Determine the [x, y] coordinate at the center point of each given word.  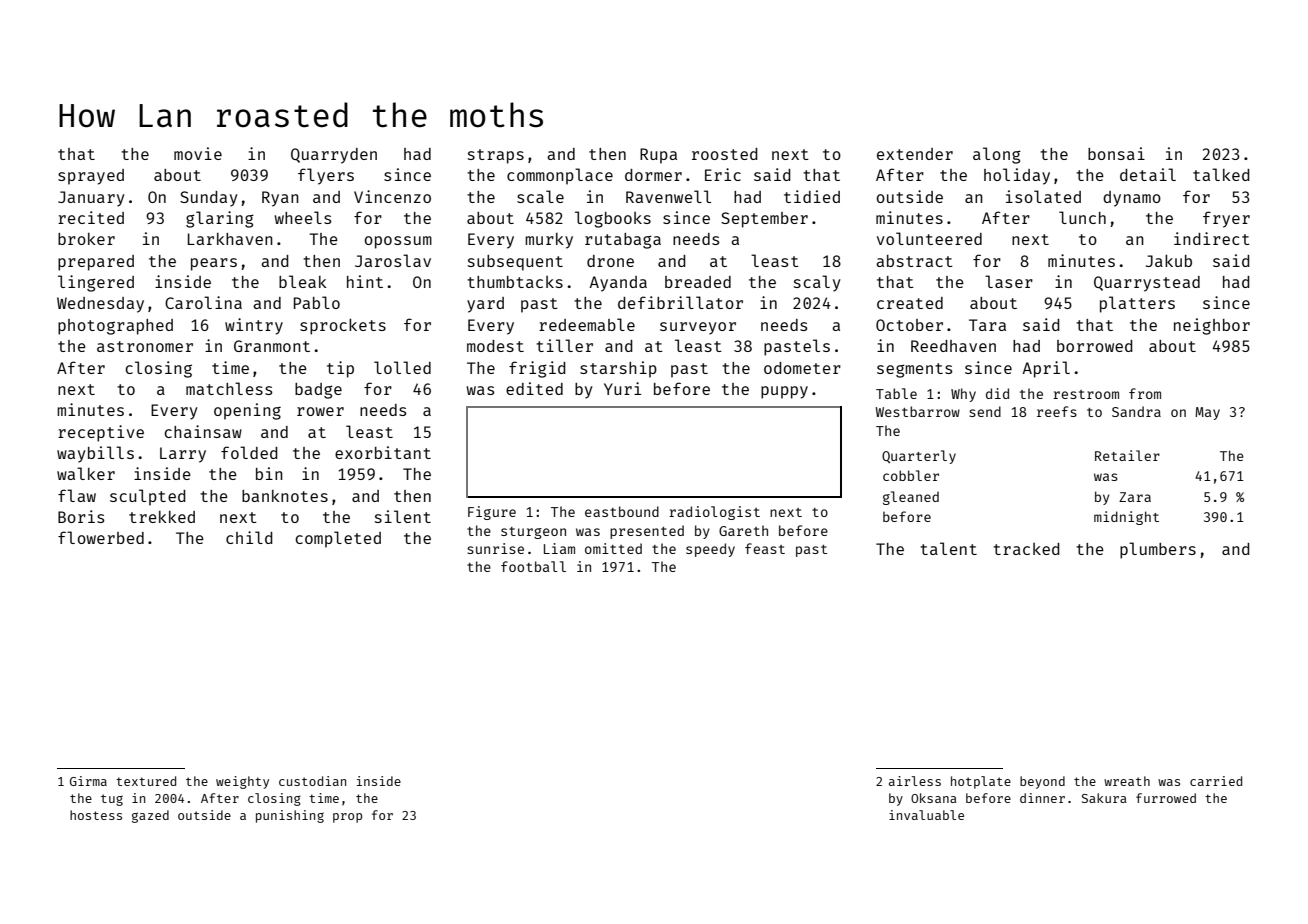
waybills [95, 454]
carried [1216, 781]
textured [146, 781]
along [997, 155]
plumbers [1158, 550]
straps [496, 156]
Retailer [1127, 455]
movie [198, 153]
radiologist [714, 513]
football [533, 566]
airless [915, 781]
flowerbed [101, 537]
